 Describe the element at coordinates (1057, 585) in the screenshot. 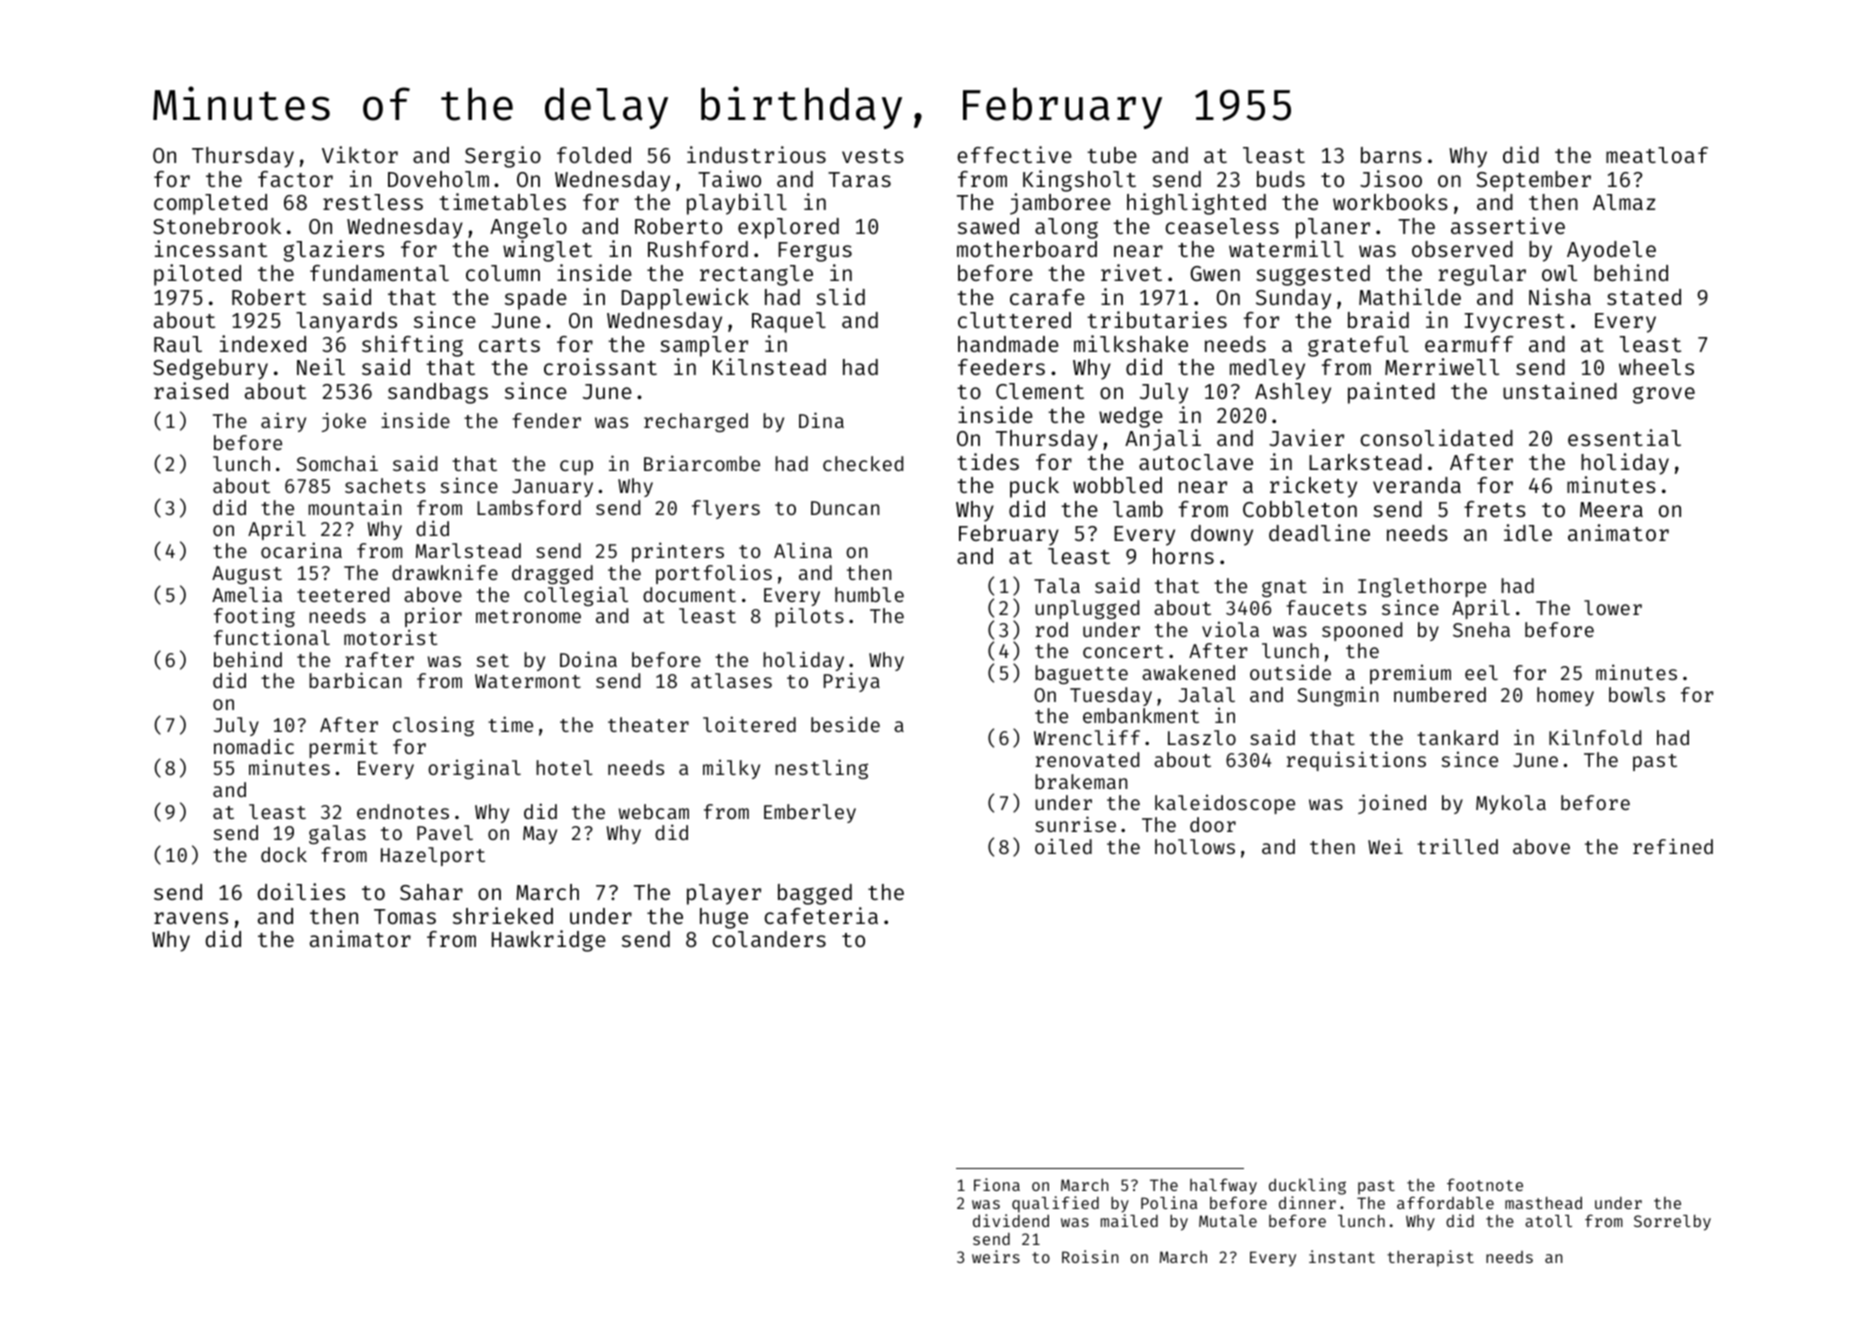

I see `Tala` at that location.
